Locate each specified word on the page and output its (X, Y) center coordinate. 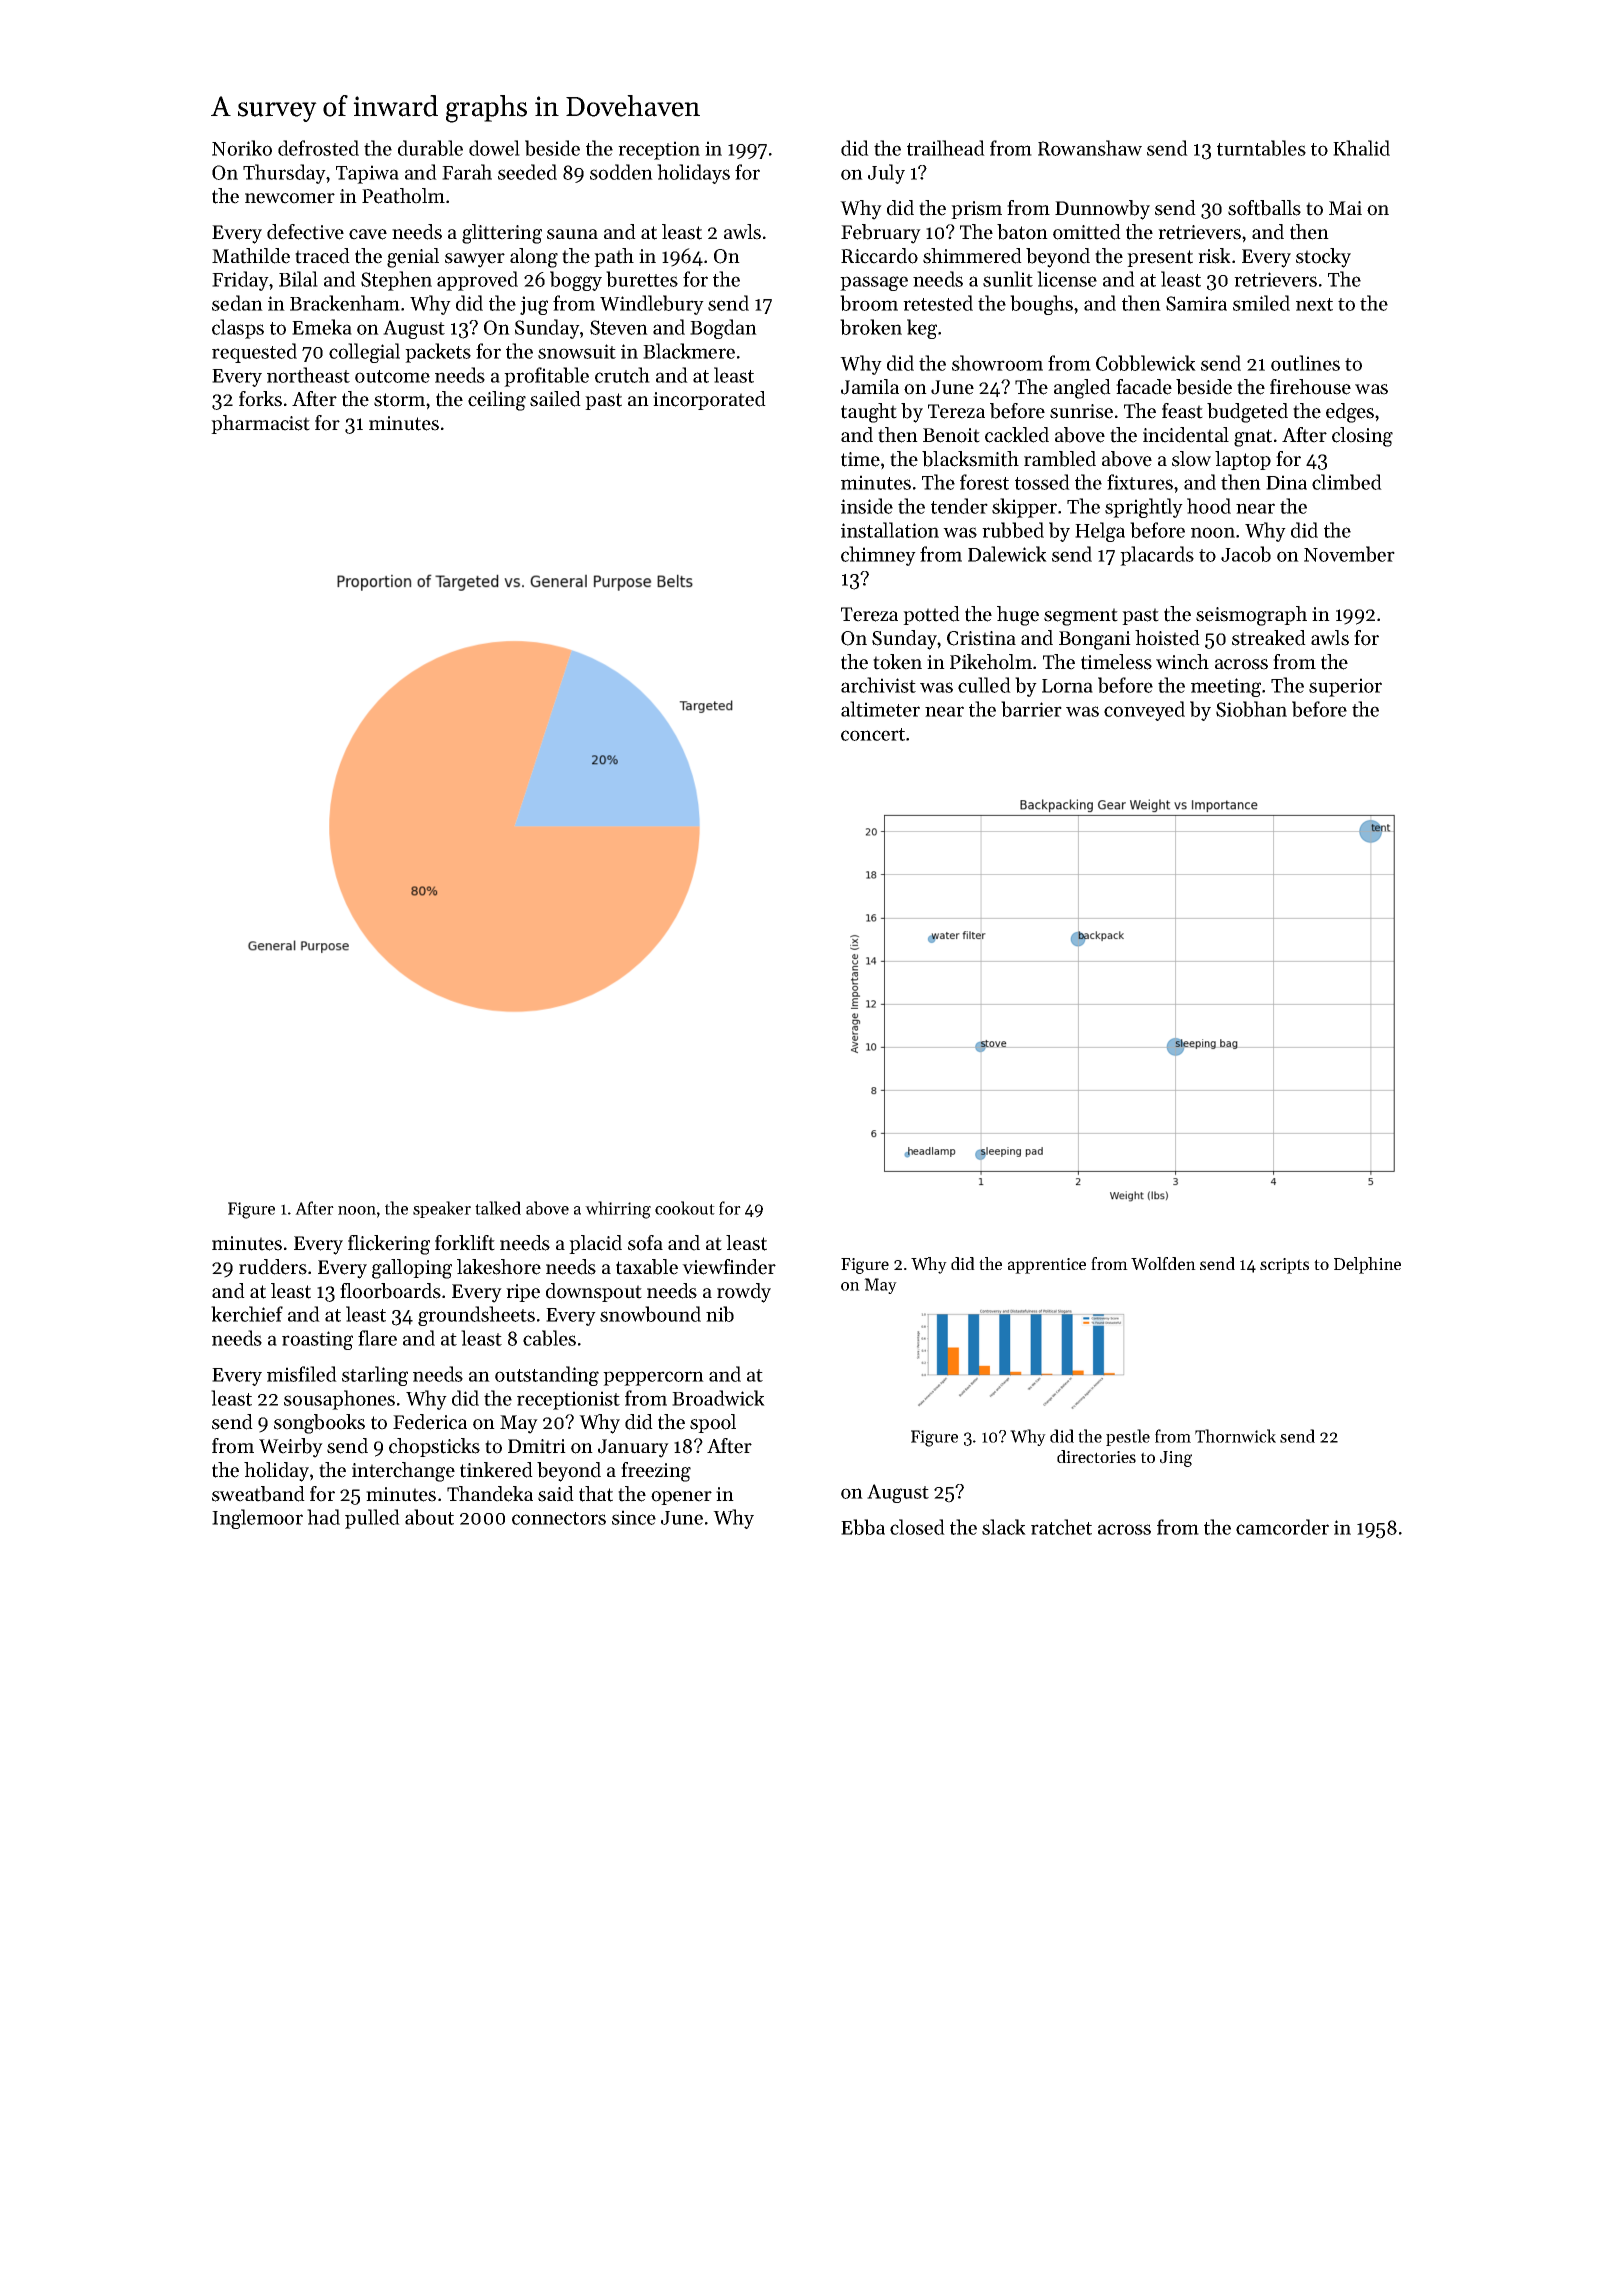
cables (549, 1338)
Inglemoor (257, 1519)
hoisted (1167, 638)
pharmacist (260, 424)
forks (260, 399)
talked (498, 1208)
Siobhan (1251, 709)
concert (873, 734)
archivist (878, 685)
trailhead (946, 148)
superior (1345, 687)
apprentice (1047, 1266)
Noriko (242, 148)
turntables (1261, 148)
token (897, 662)
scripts (1284, 1266)
